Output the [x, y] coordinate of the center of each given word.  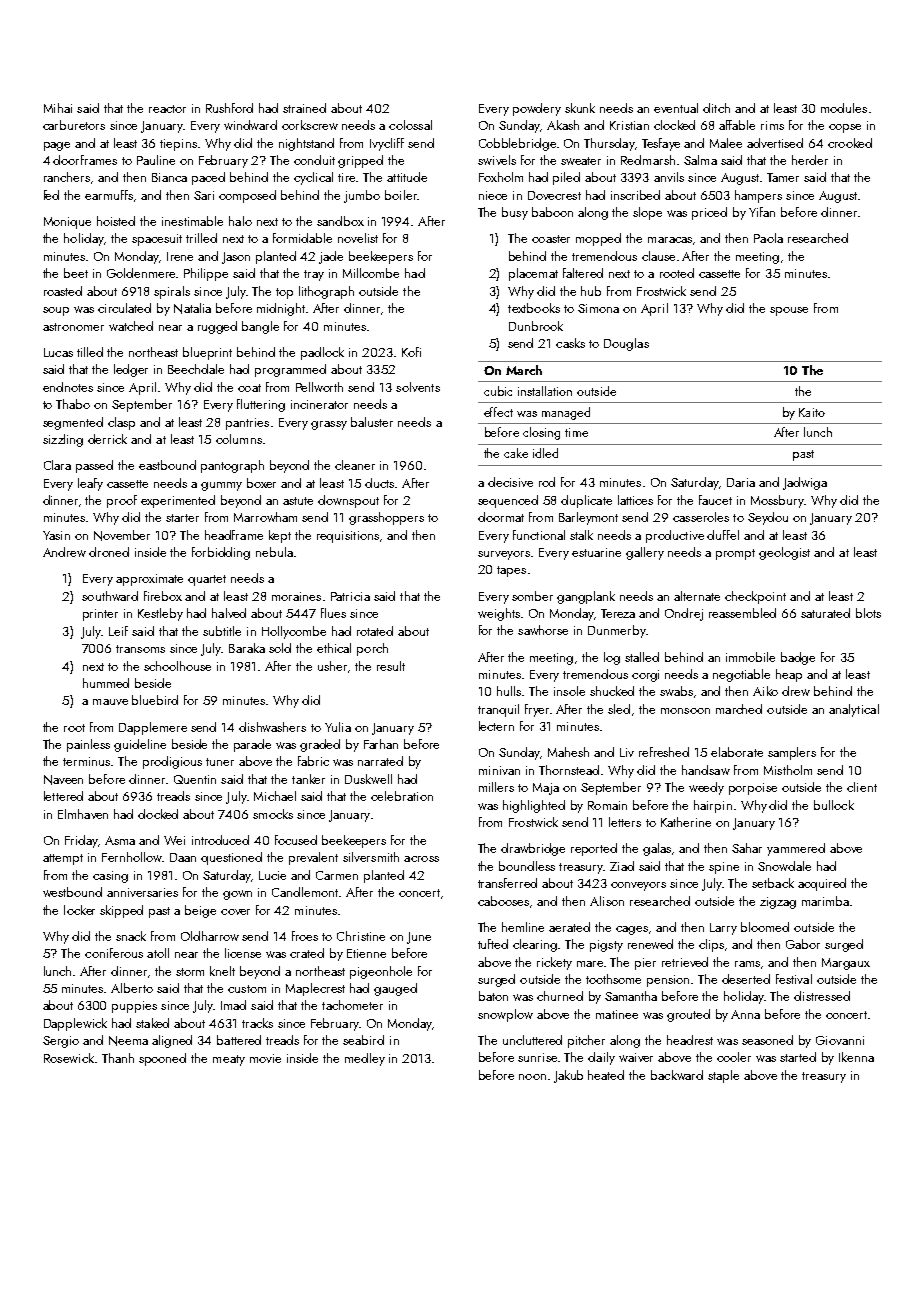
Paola [768, 238]
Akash [563, 125]
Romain [607, 805]
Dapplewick [75, 1024]
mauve [110, 702]
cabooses [503, 901]
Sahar [747, 848]
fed [51, 195]
